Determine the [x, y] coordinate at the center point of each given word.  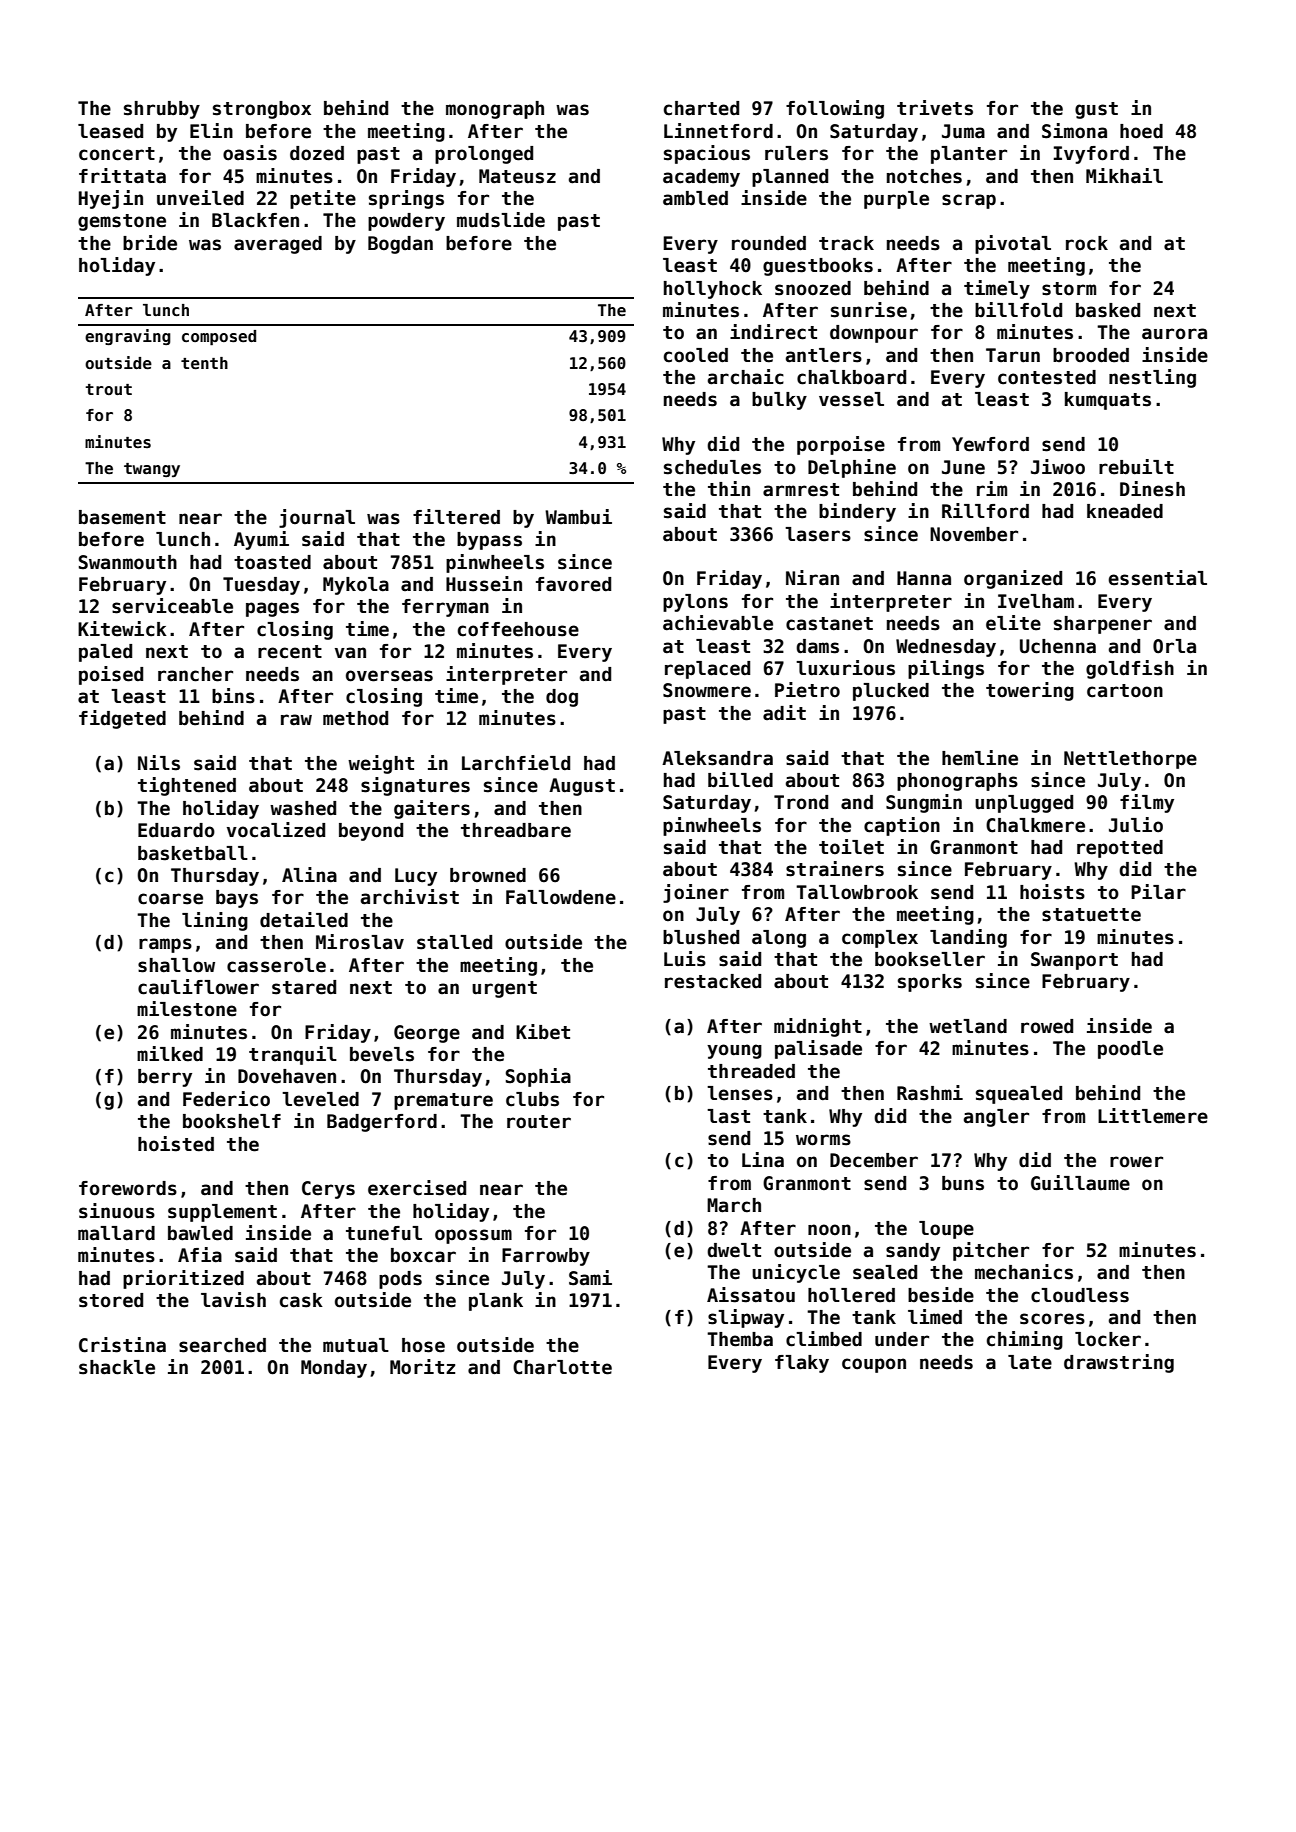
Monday [334, 1369]
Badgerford [382, 1123]
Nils [159, 763]
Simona [1074, 131]
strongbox [262, 110]
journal [317, 518]
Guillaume [1080, 1183]
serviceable [172, 606]
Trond [801, 802]
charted [701, 108]
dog [562, 698]
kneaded [1125, 511]
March [734, 1205]
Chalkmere [1035, 825]
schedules [712, 467]
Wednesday [946, 648]
